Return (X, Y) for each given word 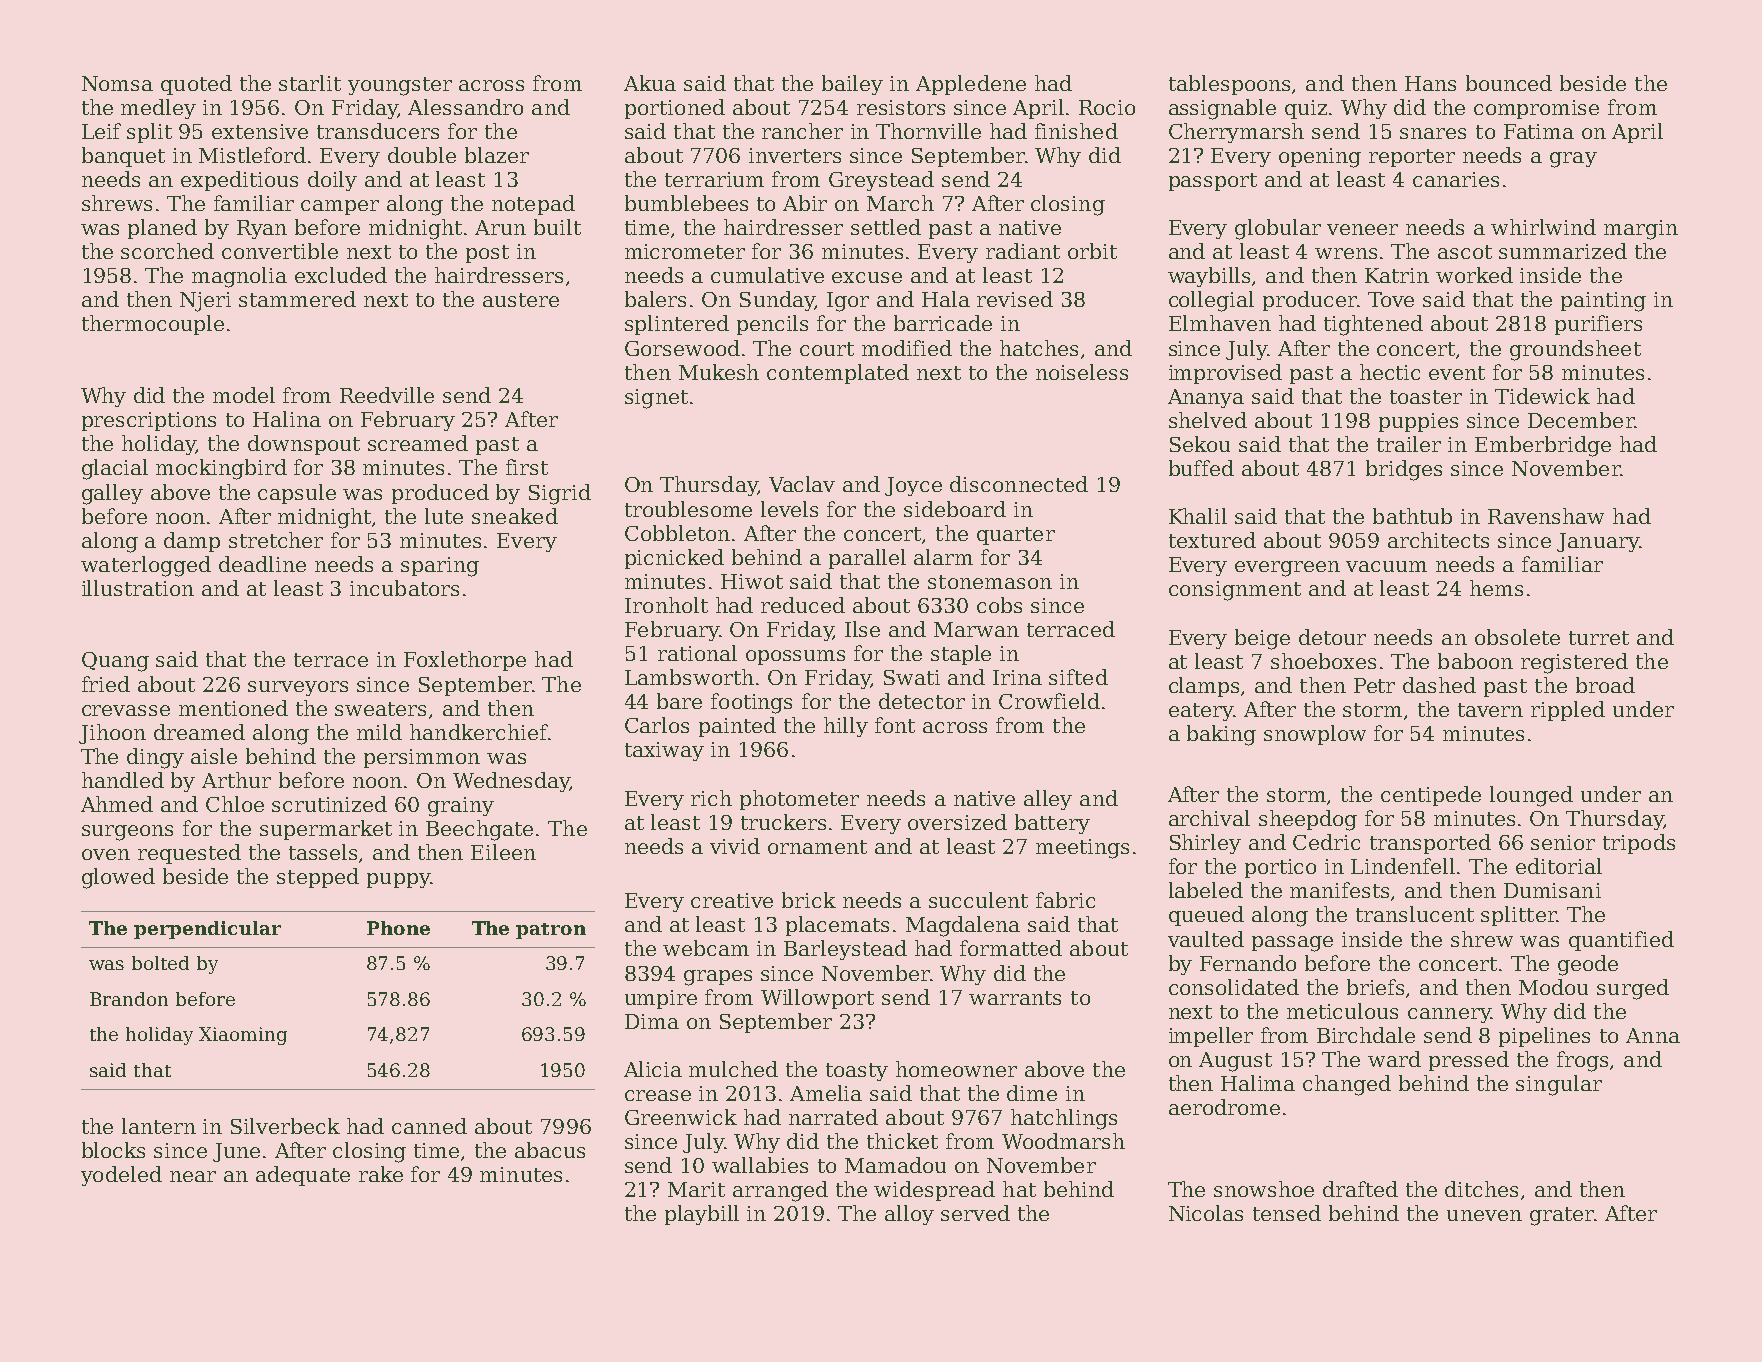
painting (1603, 302)
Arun (500, 227)
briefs (1375, 987)
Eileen (503, 852)
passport (1213, 182)
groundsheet (1575, 350)
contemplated (838, 374)
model (244, 395)
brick (809, 900)
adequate (303, 1176)
